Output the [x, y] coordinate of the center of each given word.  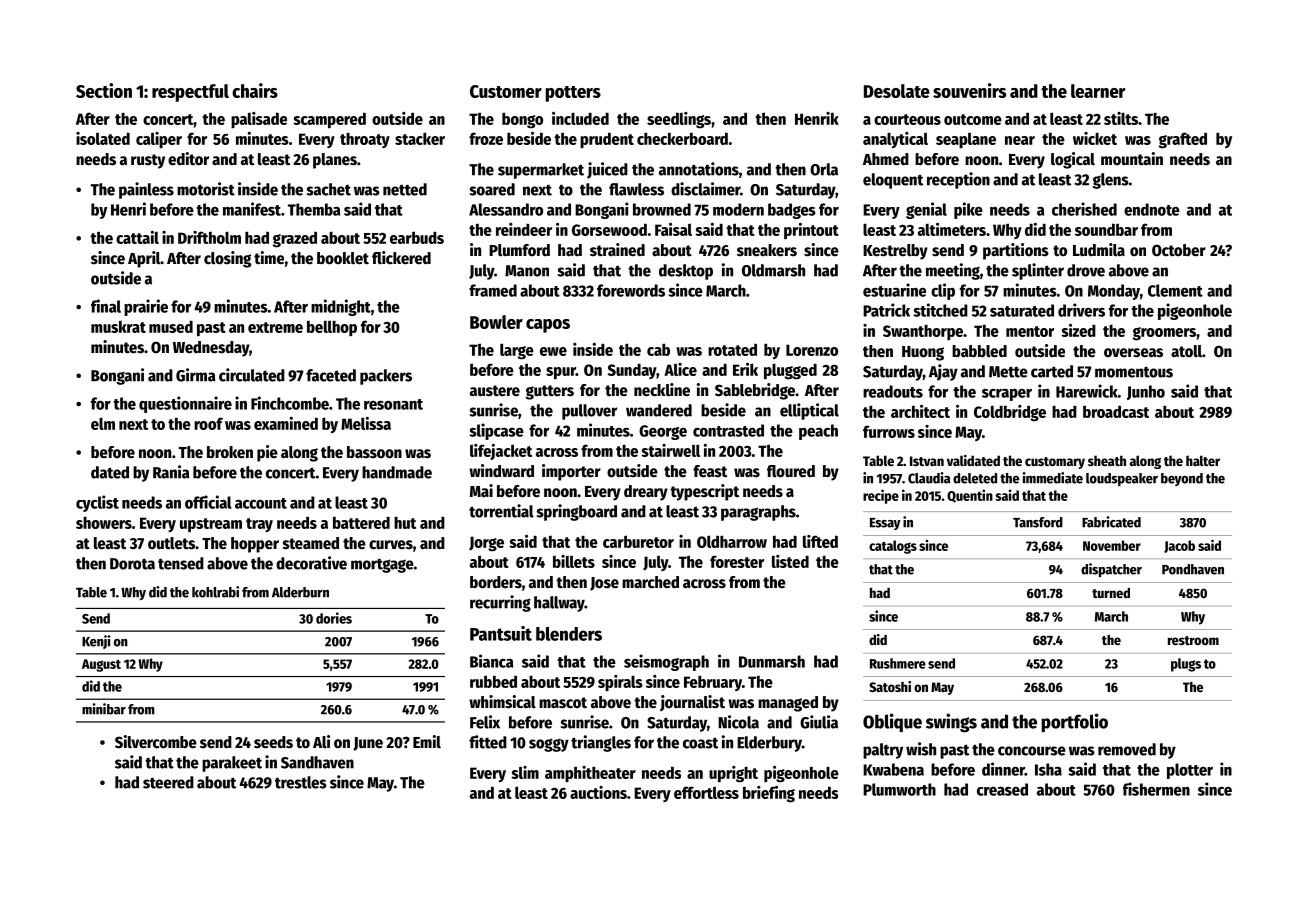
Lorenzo [812, 350]
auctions [598, 792]
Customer [506, 91]
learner [1098, 91]
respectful [190, 93]
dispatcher [1111, 570]
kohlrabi [215, 592]
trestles [301, 782]
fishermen [1156, 789]
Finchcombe [290, 403]
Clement [1175, 290]
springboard [577, 512]
